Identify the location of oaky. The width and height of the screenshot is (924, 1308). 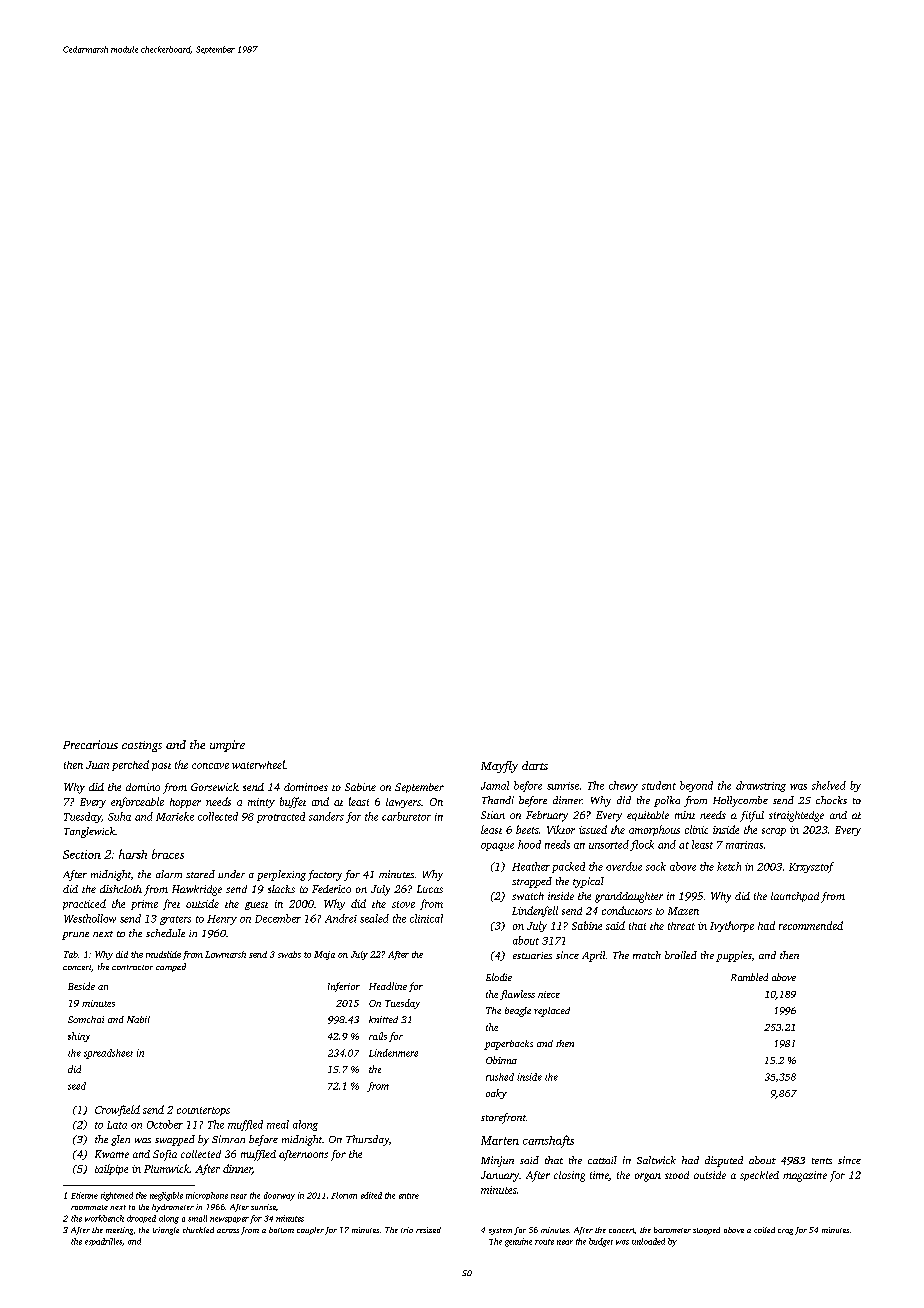
(496, 1094).
